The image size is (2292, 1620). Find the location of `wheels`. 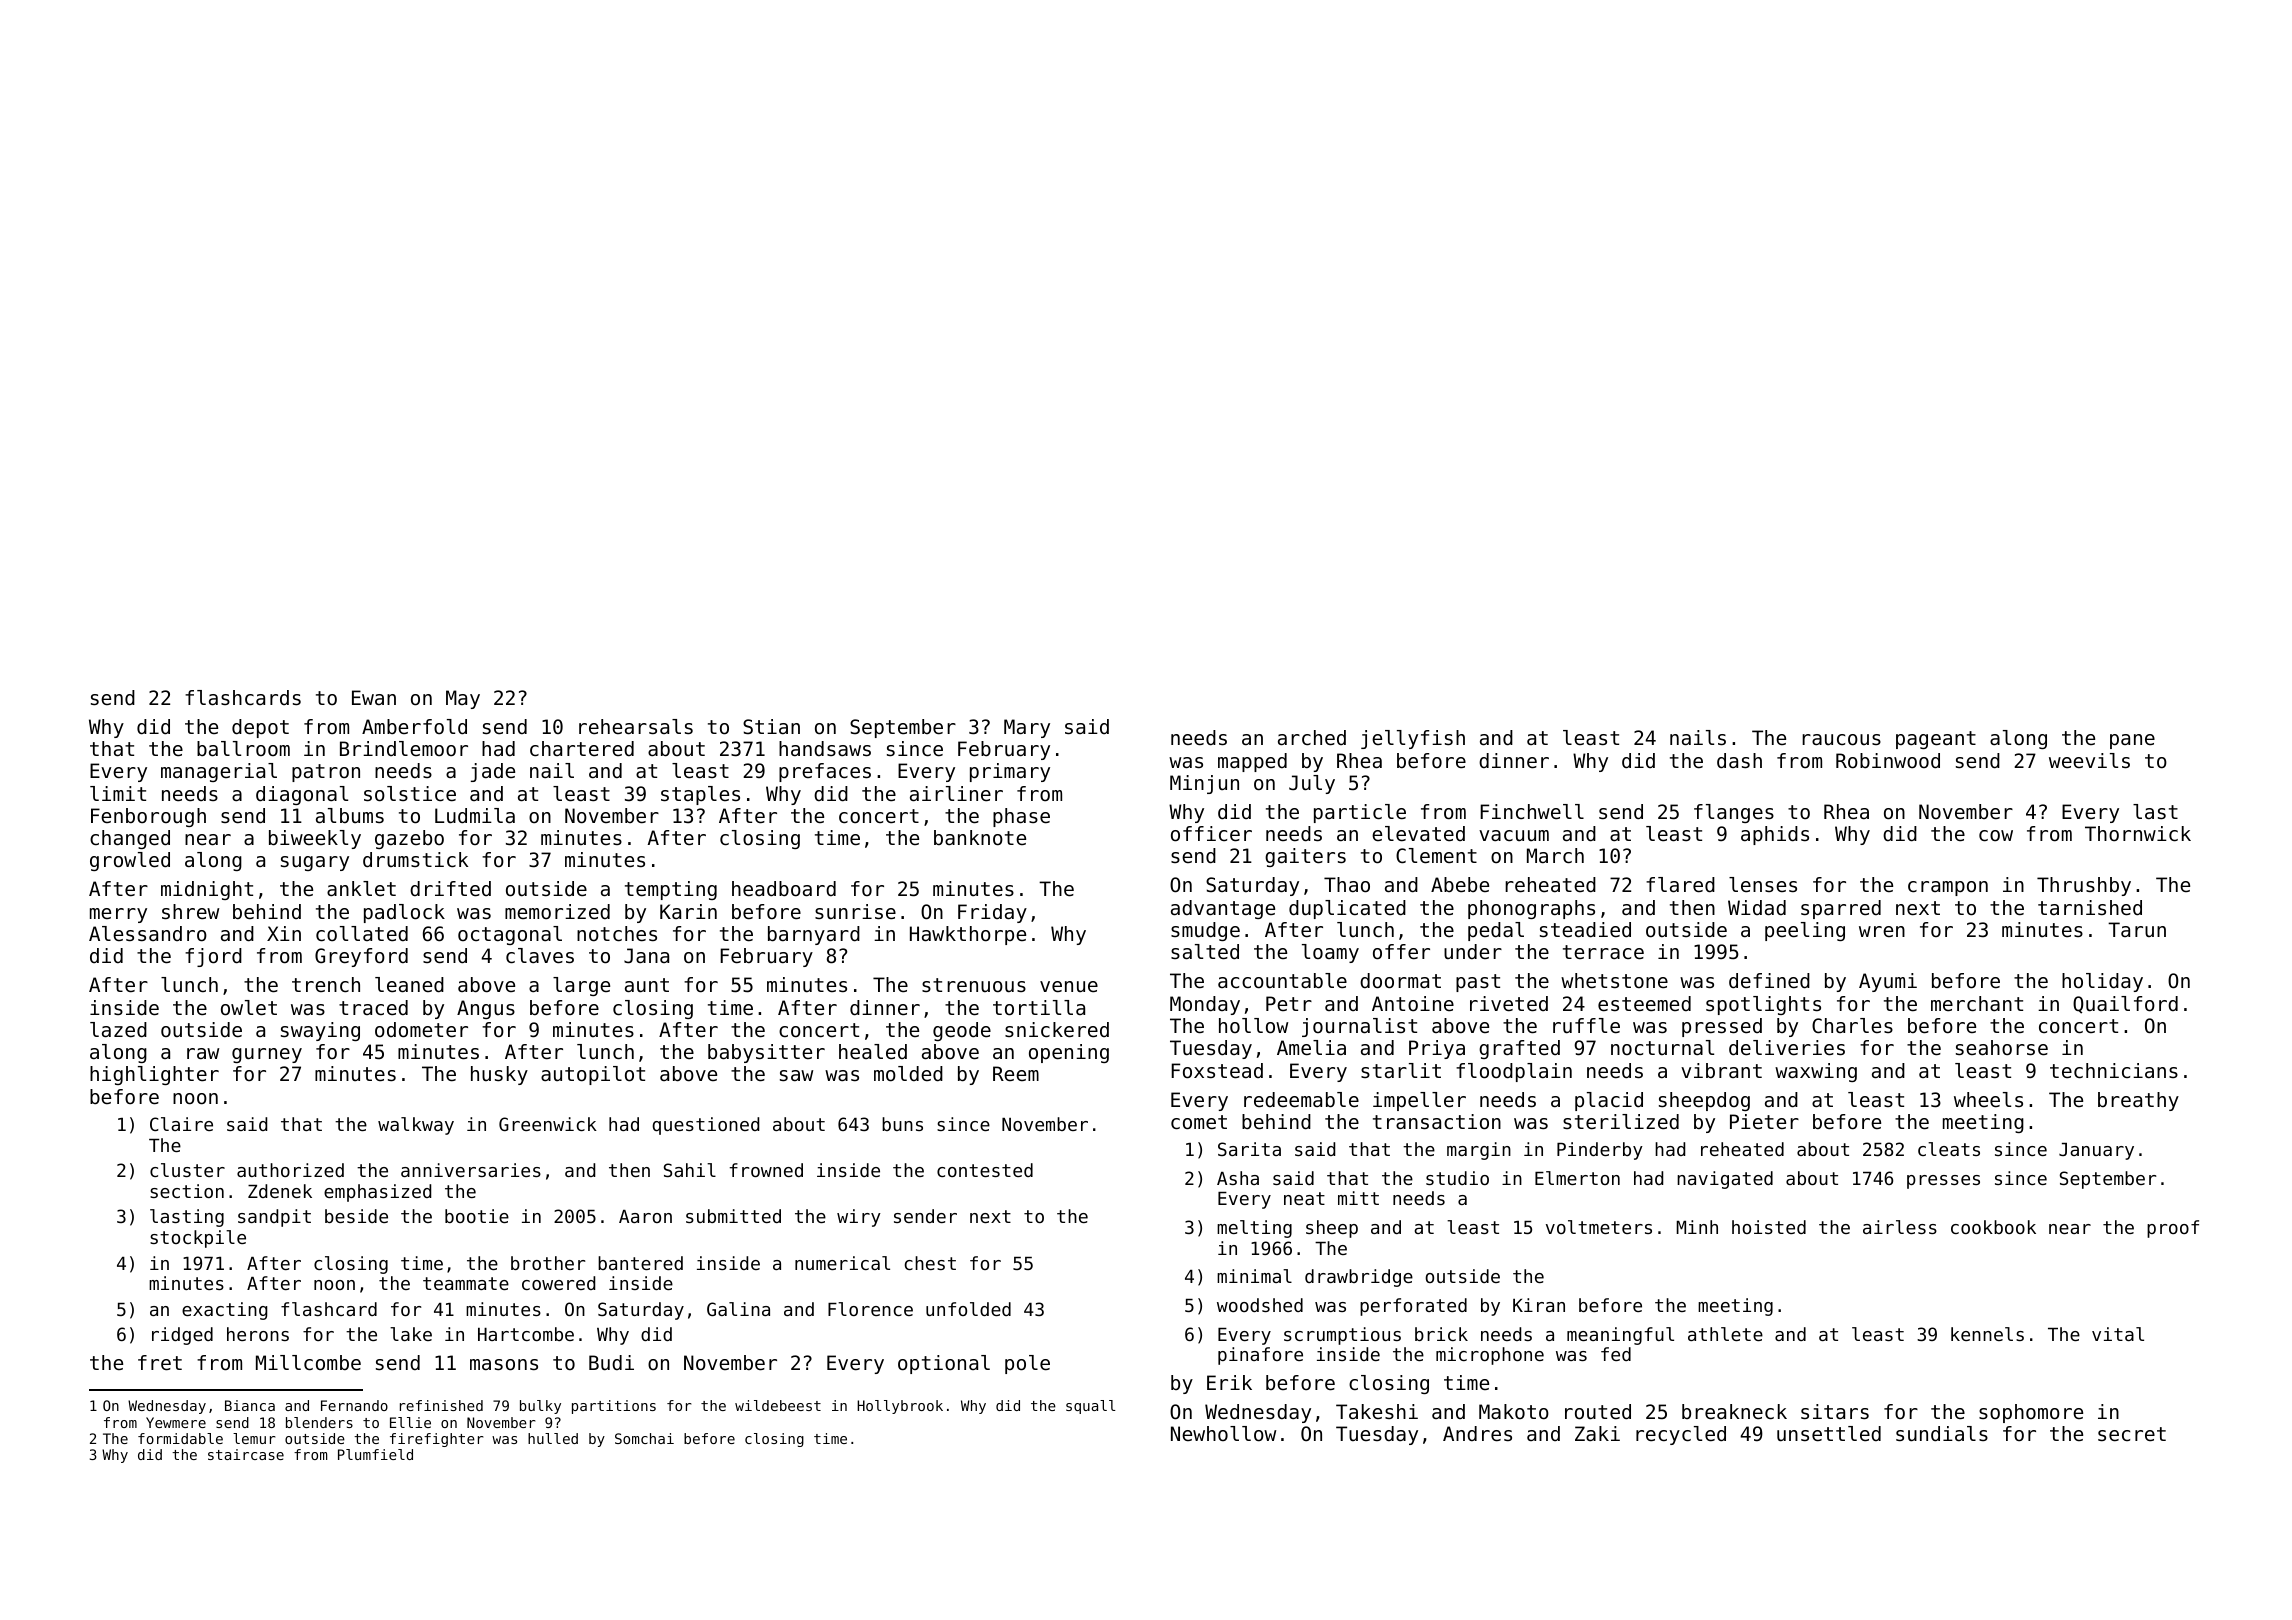

wheels is located at coordinates (1988, 1100).
